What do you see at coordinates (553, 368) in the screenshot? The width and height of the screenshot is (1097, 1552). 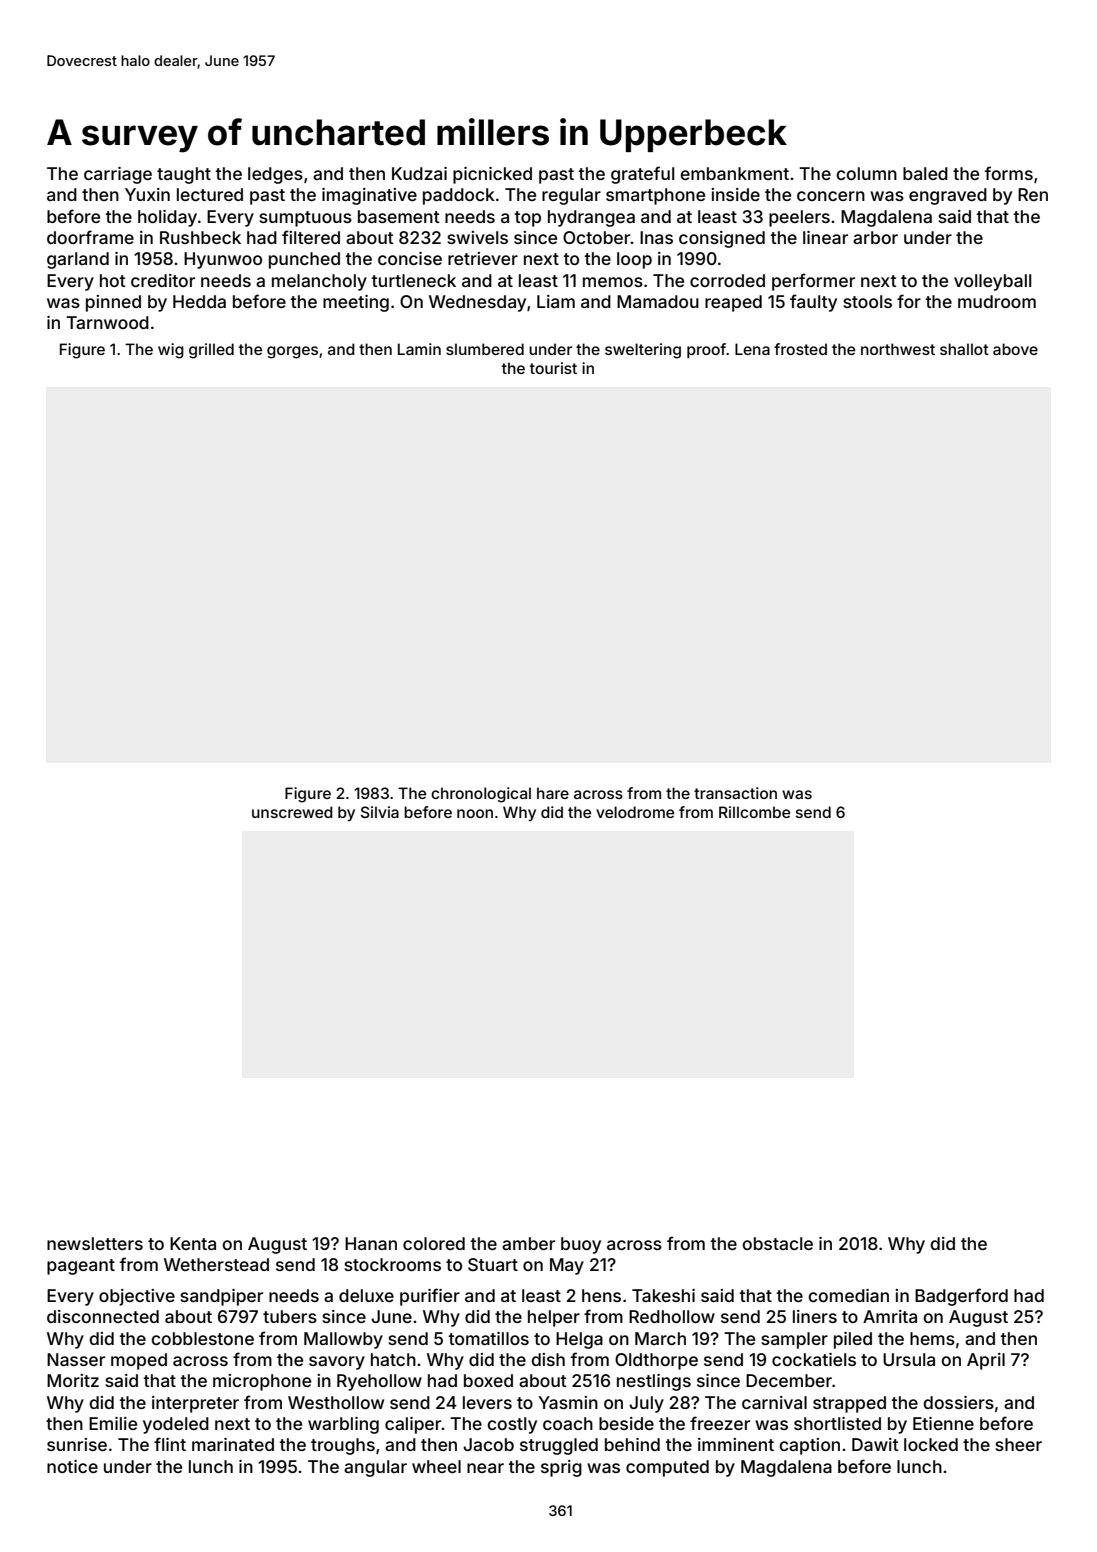 I see `tourist` at bounding box center [553, 368].
